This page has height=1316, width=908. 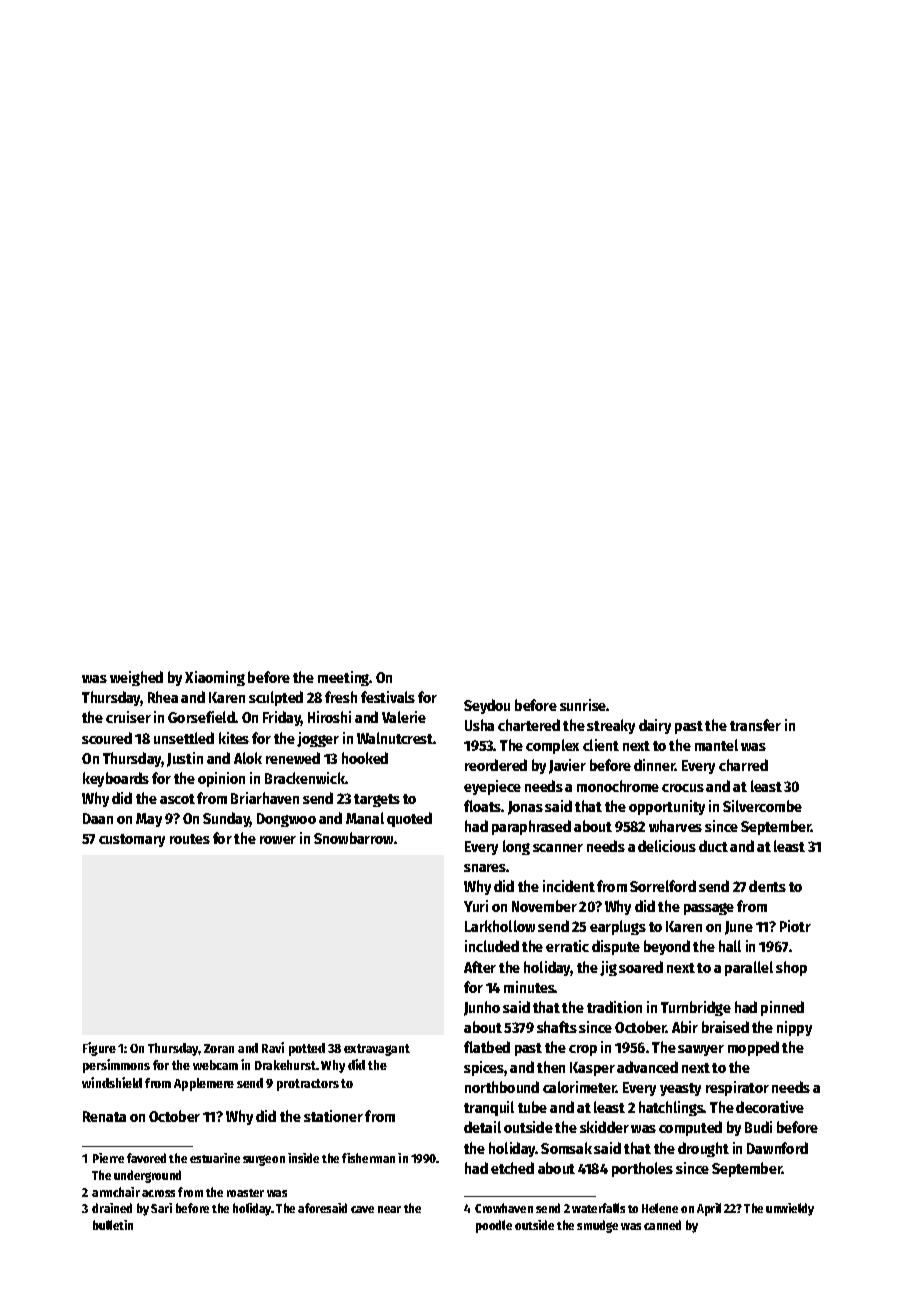 I want to click on transfer, so click(x=755, y=725).
